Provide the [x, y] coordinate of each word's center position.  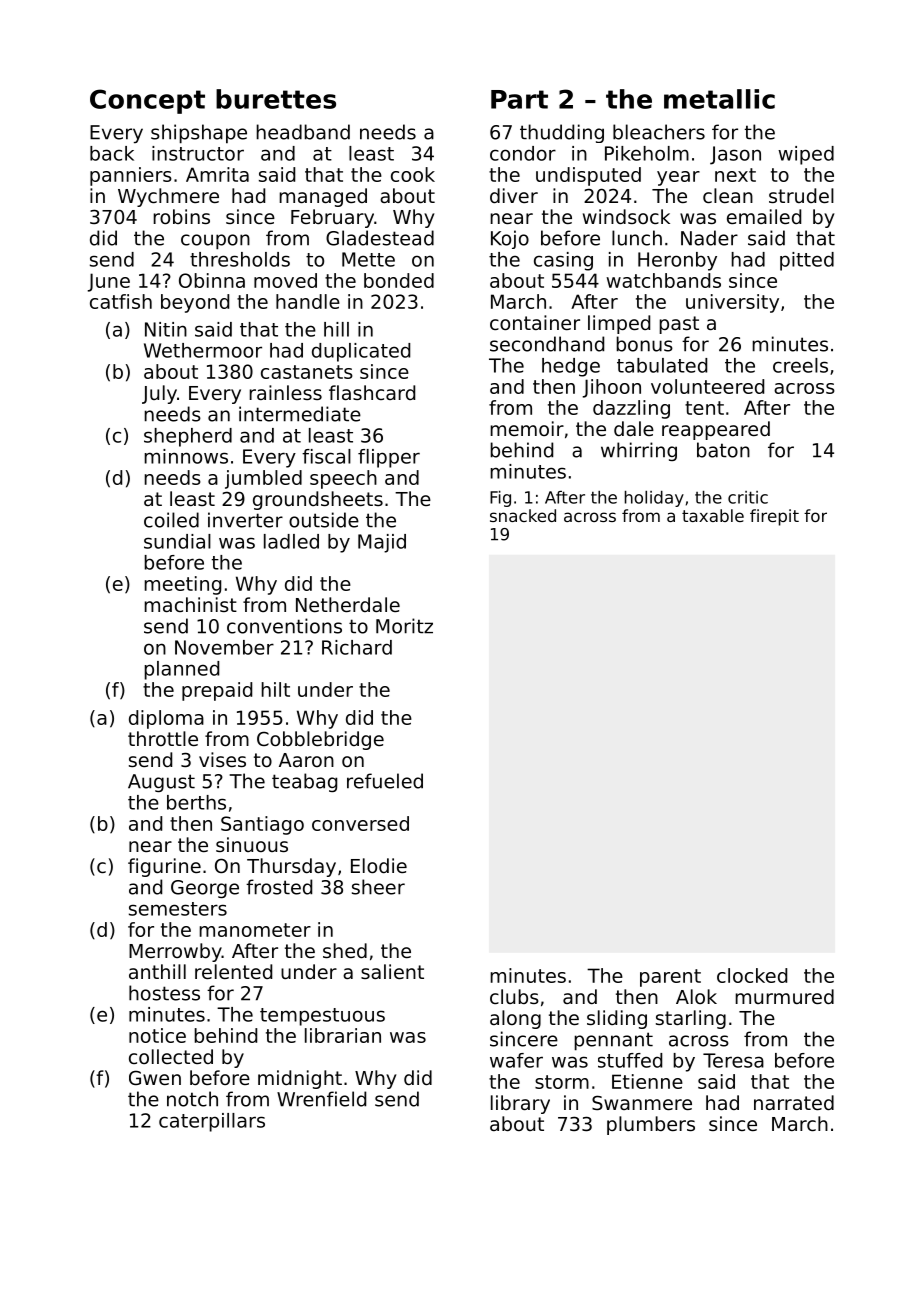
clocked [752, 975]
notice [157, 1035]
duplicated [361, 352]
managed [323, 197]
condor [523, 153]
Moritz [404, 626]
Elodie [379, 865]
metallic [719, 99]
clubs [514, 996]
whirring [639, 451]
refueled [385, 781]
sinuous [252, 844]
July [159, 394]
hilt [275, 689]
